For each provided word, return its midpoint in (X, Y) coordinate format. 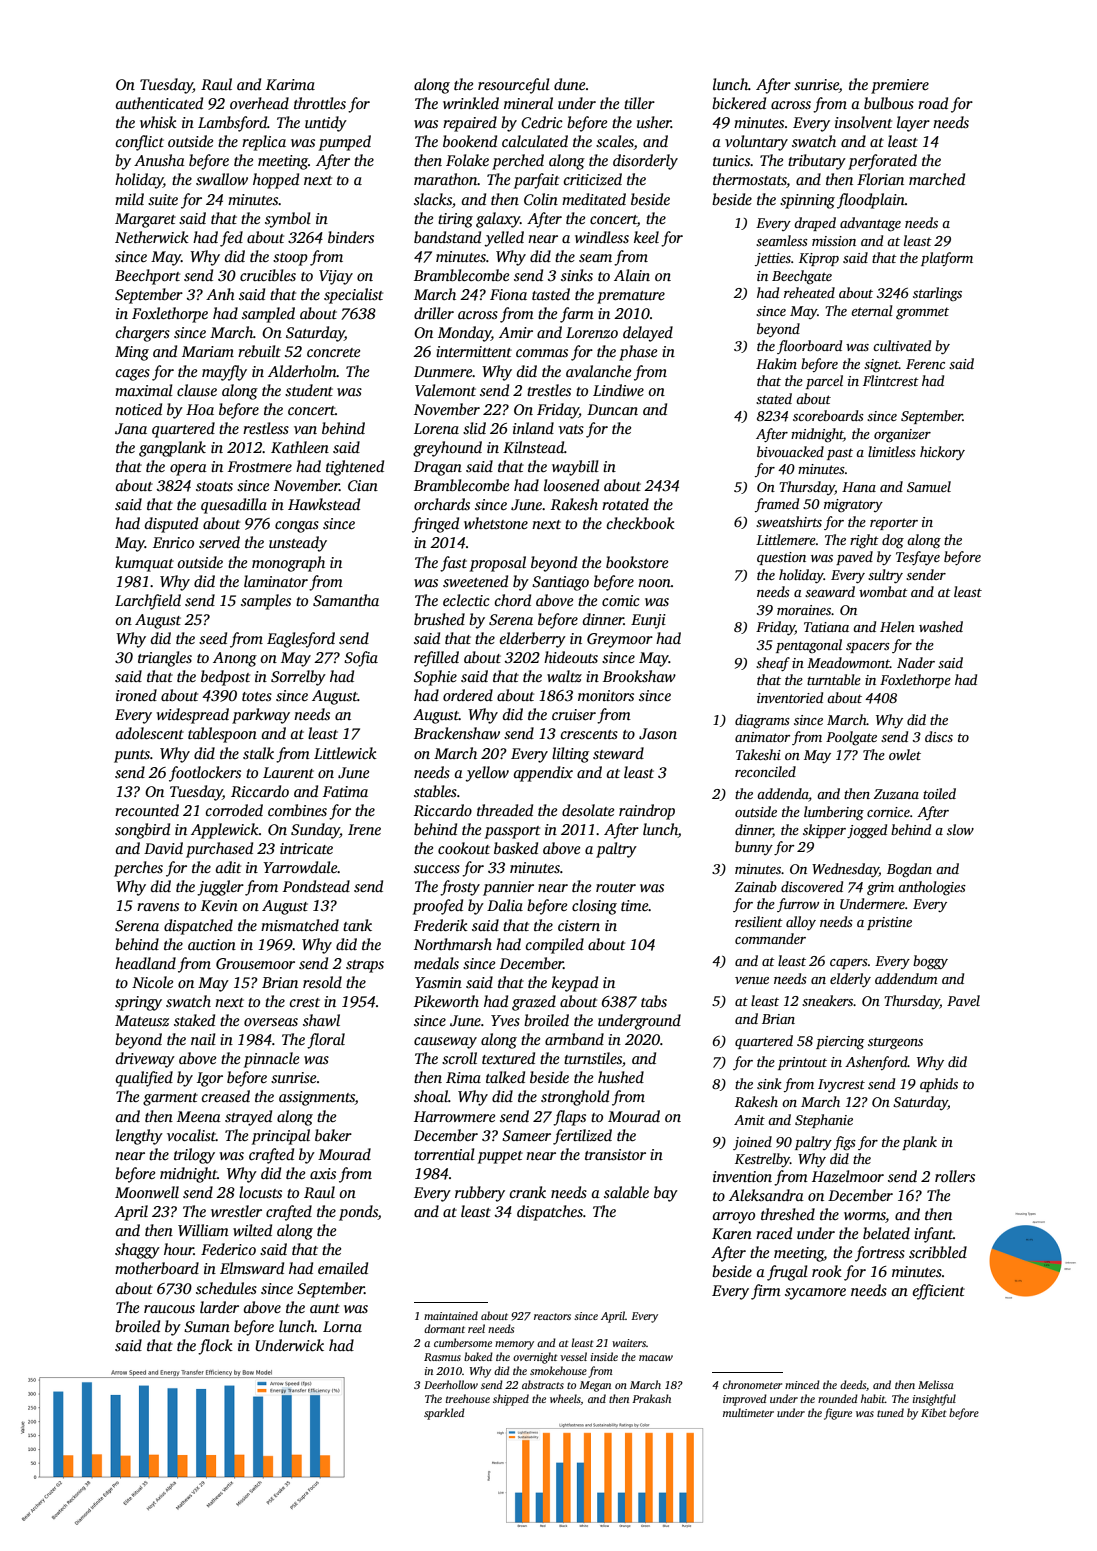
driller (434, 313)
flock (215, 1347)
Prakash (651, 1398)
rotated (625, 504)
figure (838, 1414)
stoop (290, 259)
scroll (459, 1058)
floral (326, 1041)
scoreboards (828, 415)
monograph (288, 564)
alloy (801, 923)
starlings (937, 294)
